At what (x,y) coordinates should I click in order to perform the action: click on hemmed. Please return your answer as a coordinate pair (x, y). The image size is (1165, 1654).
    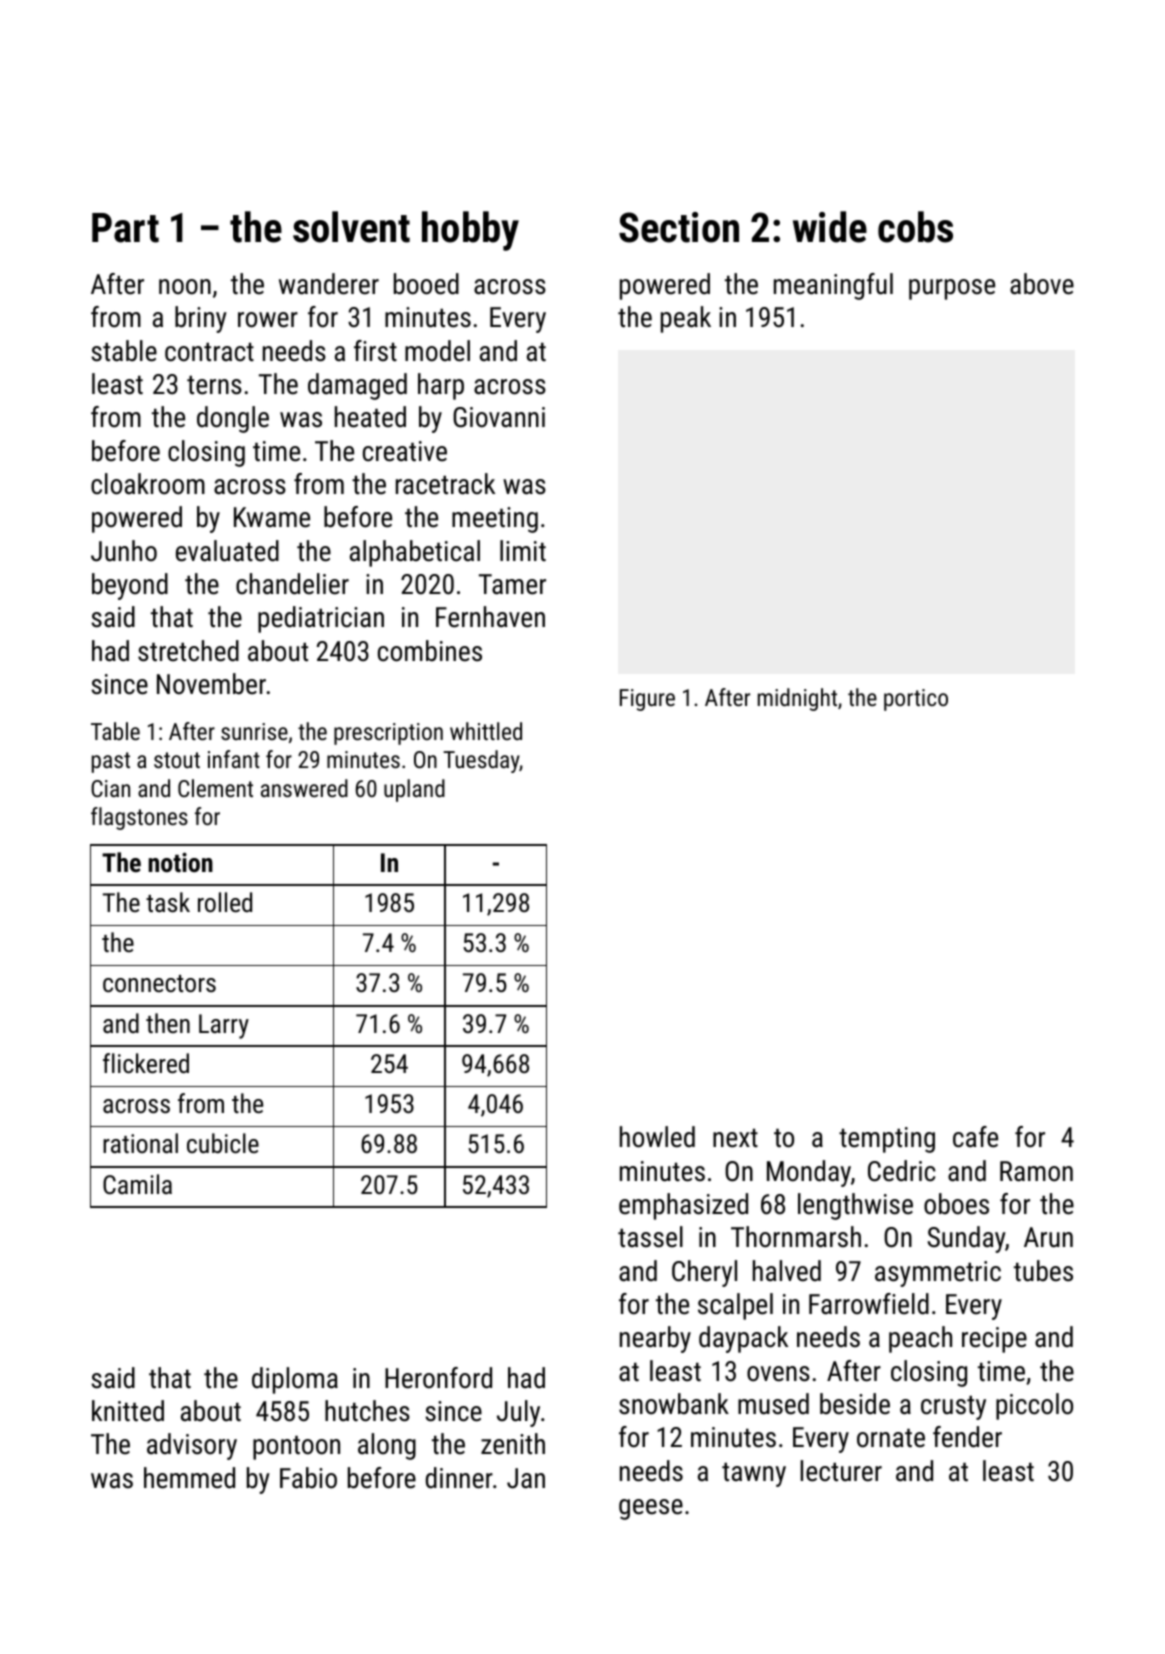
    Looking at the image, I should click on (189, 1478).
